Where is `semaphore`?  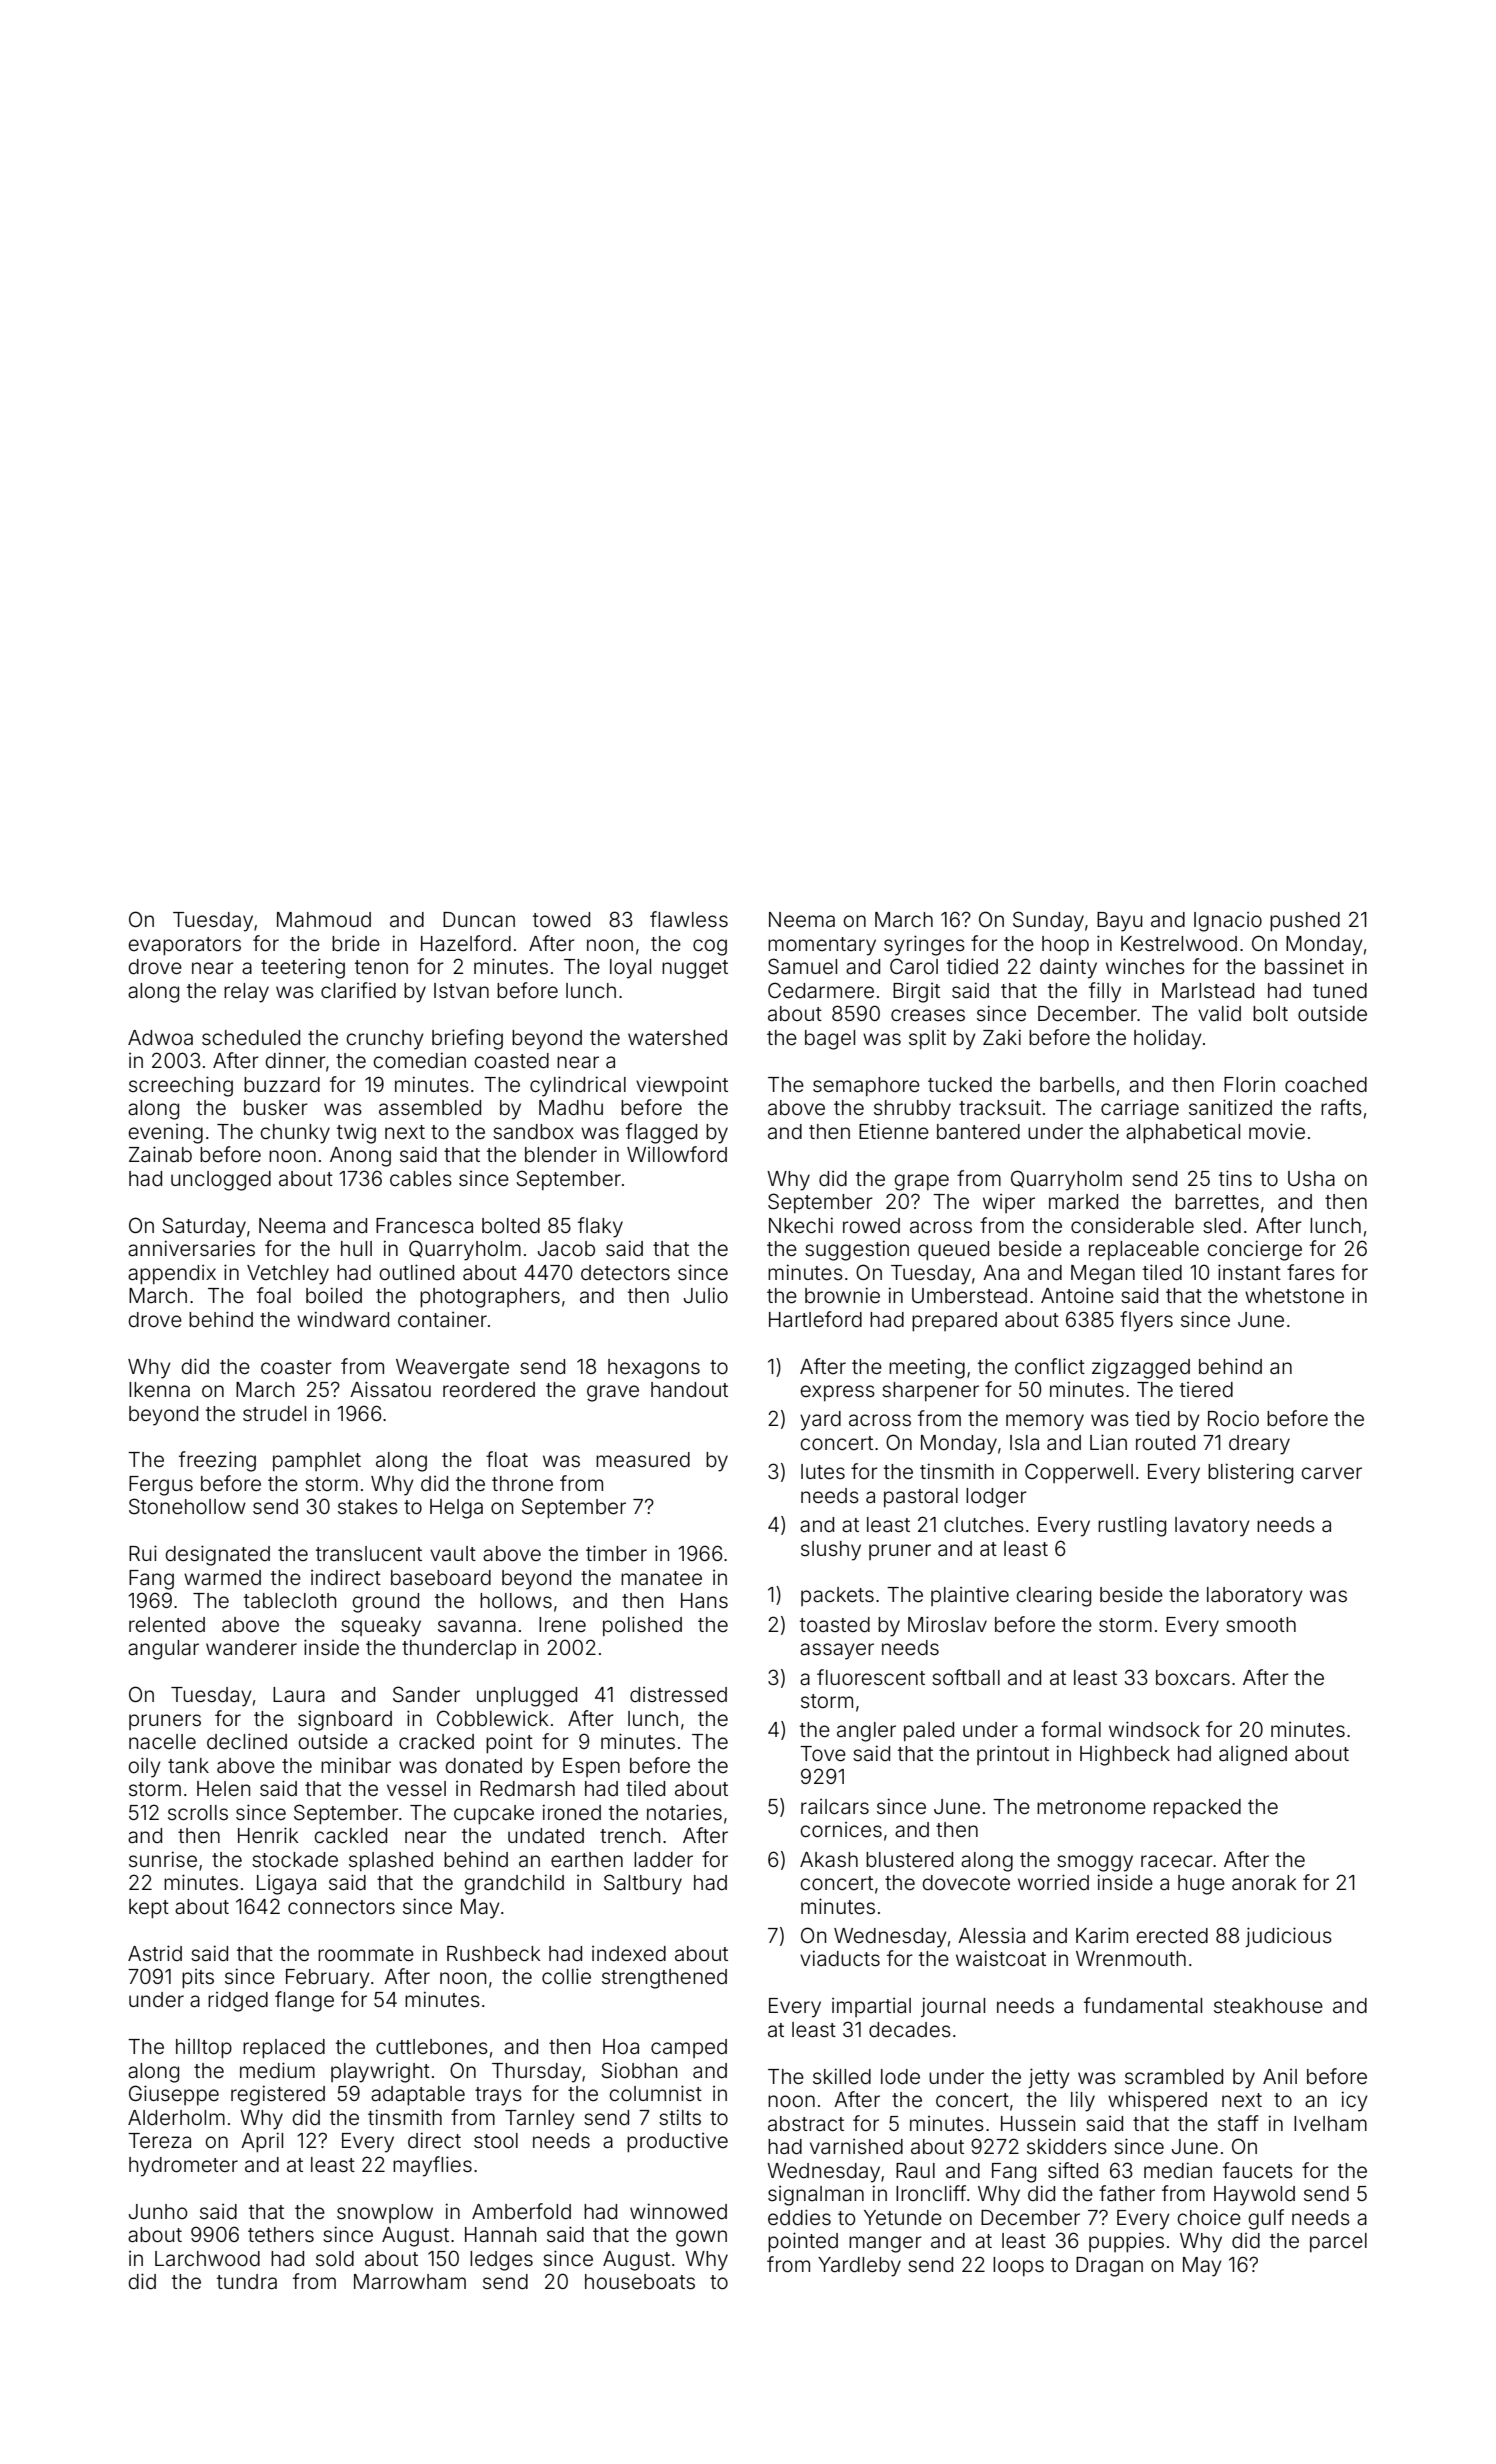 semaphore is located at coordinates (866, 1086).
